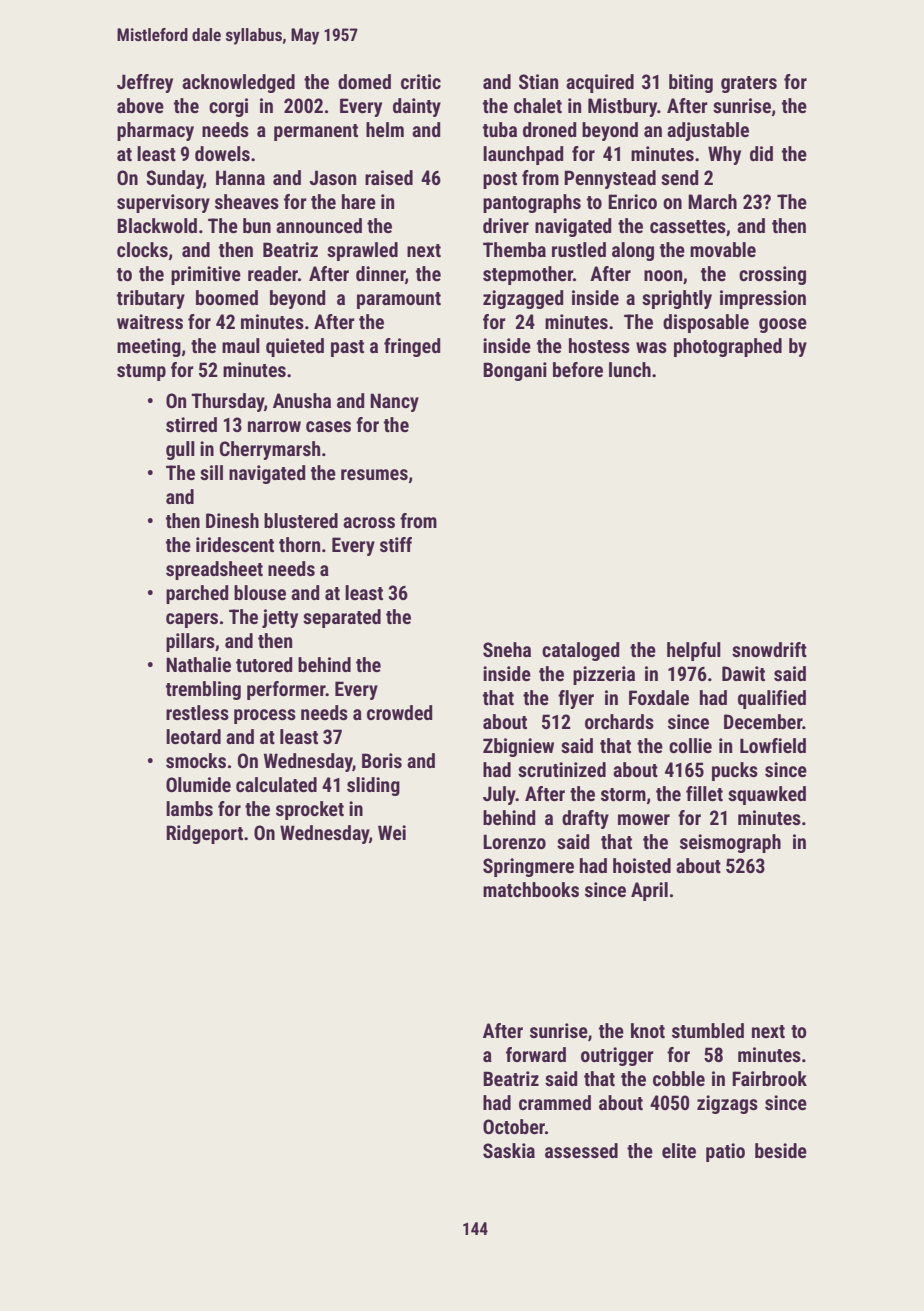 The height and width of the image is (1311, 924). What do you see at coordinates (538, 81) in the image?
I see `Stian` at bounding box center [538, 81].
